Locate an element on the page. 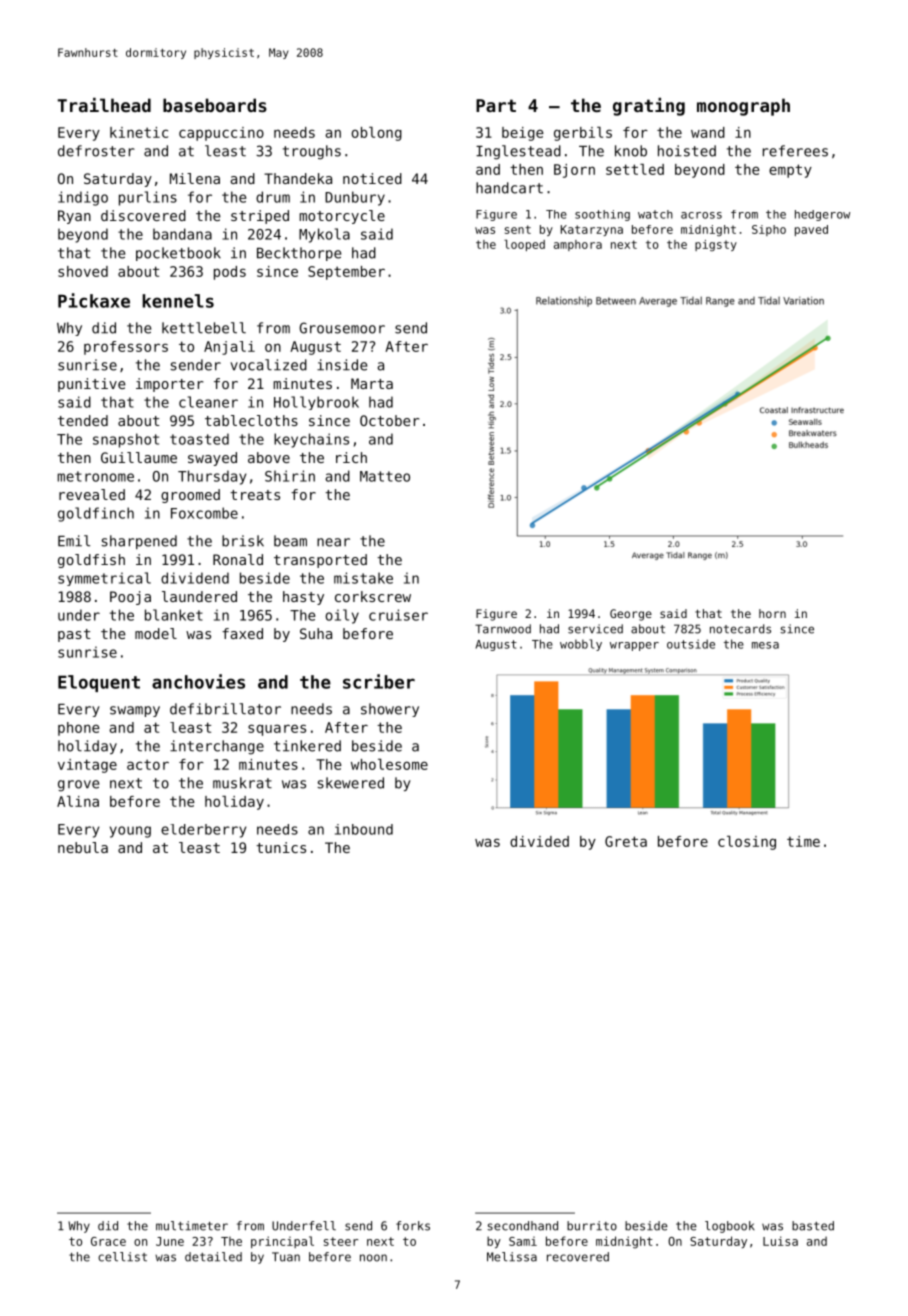  defroster is located at coordinates (96, 151).
